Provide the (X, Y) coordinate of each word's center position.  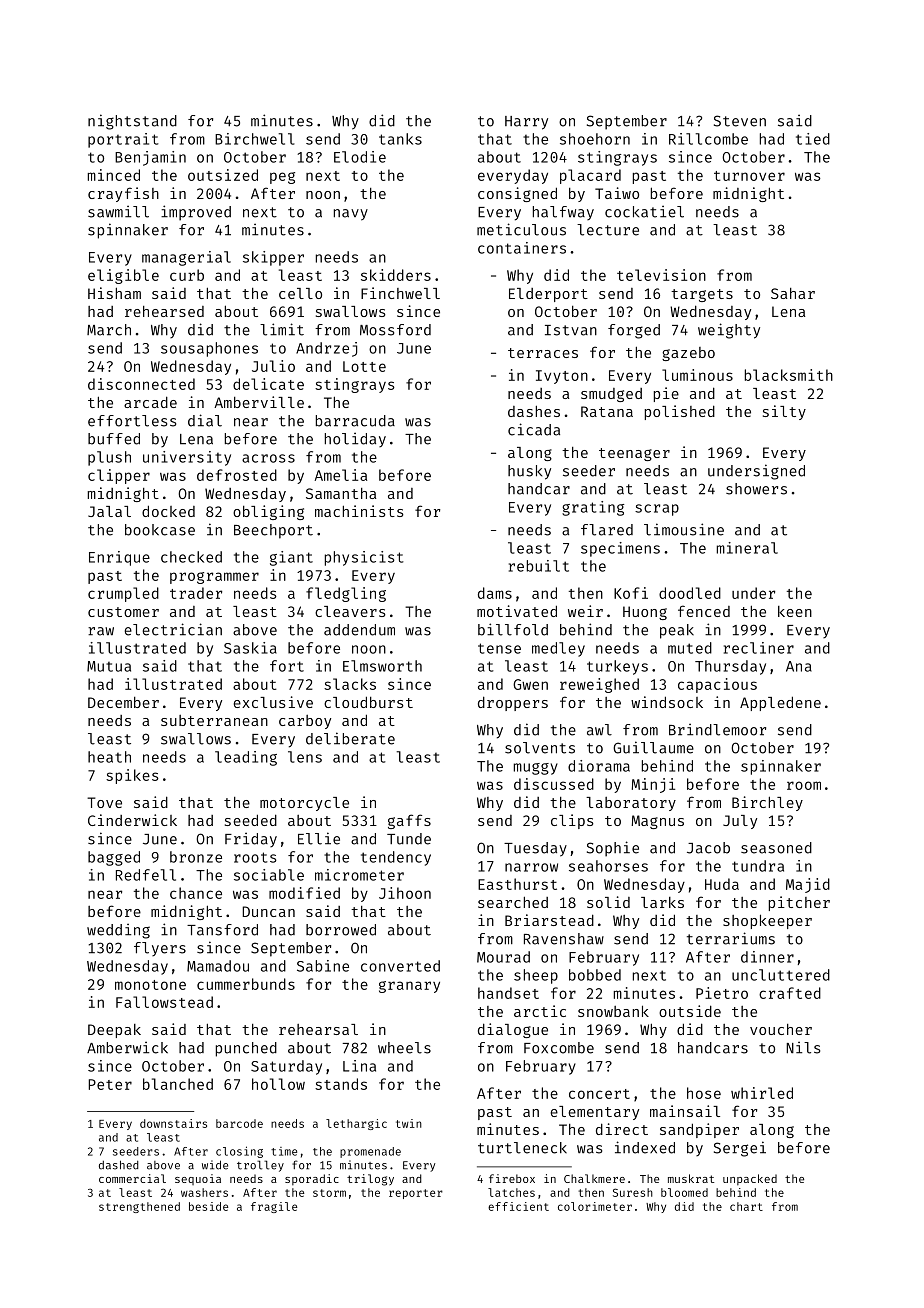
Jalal (109, 511)
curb (187, 275)
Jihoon (405, 893)
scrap (657, 510)
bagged (114, 858)
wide (215, 1165)
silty (784, 412)
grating (593, 508)
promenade (370, 1152)
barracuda (355, 421)
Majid (808, 885)
